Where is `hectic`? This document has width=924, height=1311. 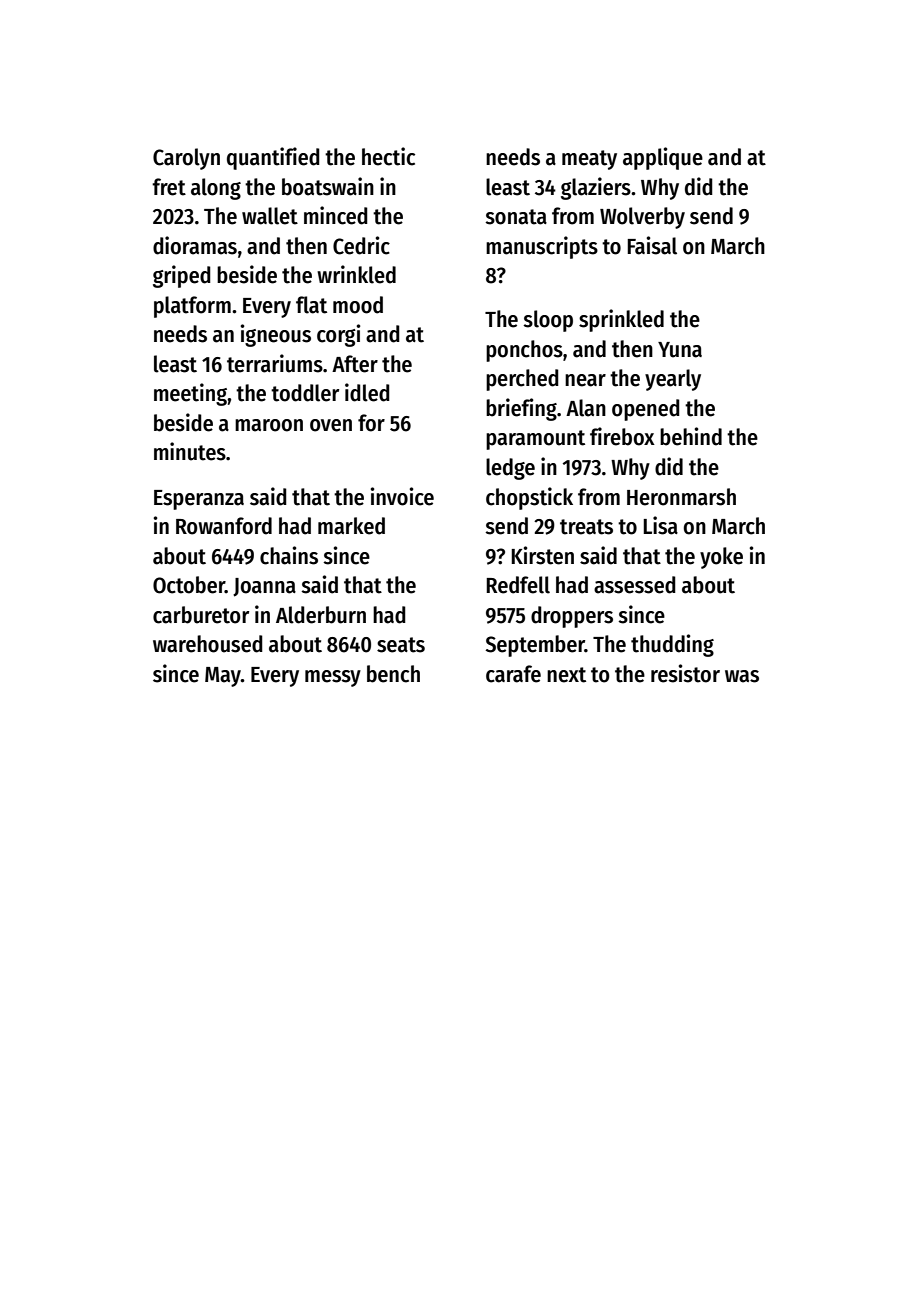 hectic is located at coordinates (388, 156).
